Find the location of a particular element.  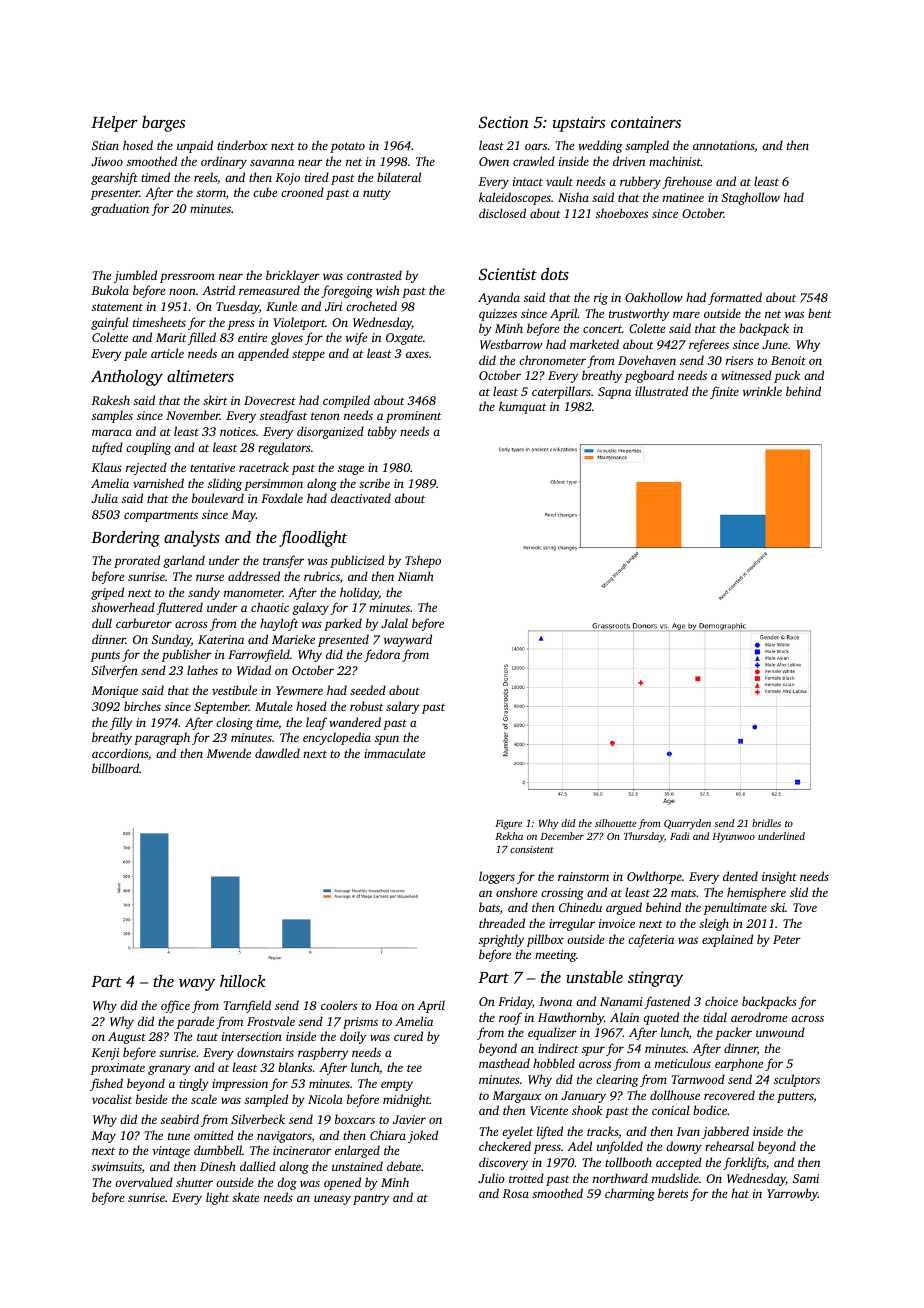

charming is located at coordinates (630, 1194).
